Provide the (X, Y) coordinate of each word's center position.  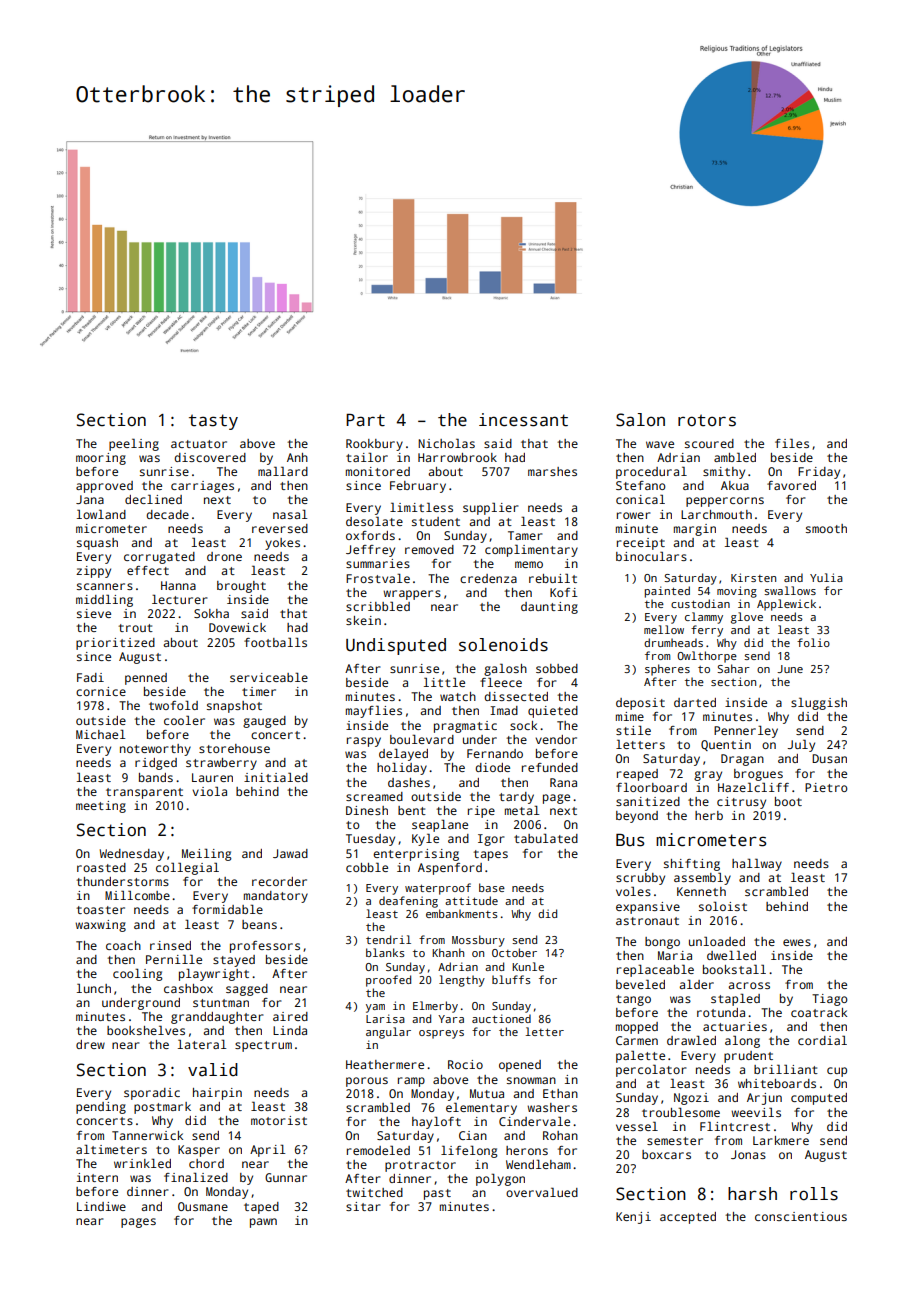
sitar (363, 1206)
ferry (707, 631)
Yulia (826, 577)
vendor (556, 739)
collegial (187, 868)
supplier (490, 508)
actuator (199, 444)
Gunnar (286, 1177)
